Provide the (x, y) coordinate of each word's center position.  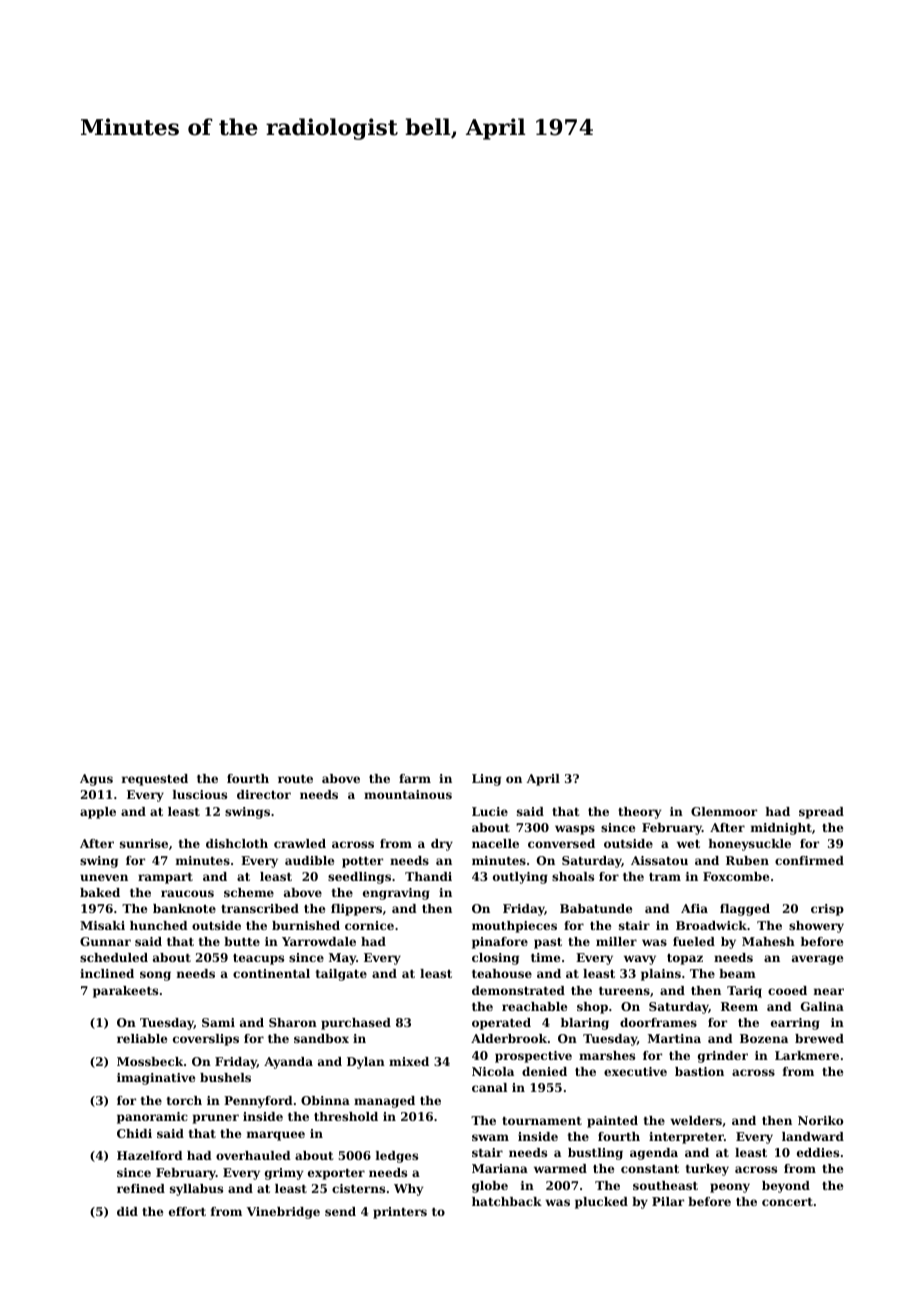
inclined (107, 973)
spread (821, 813)
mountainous (408, 794)
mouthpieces (514, 927)
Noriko (820, 1120)
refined (141, 1188)
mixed (409, 1061)
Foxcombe (736, 876)
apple (98, 813)
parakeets (125, 992)
